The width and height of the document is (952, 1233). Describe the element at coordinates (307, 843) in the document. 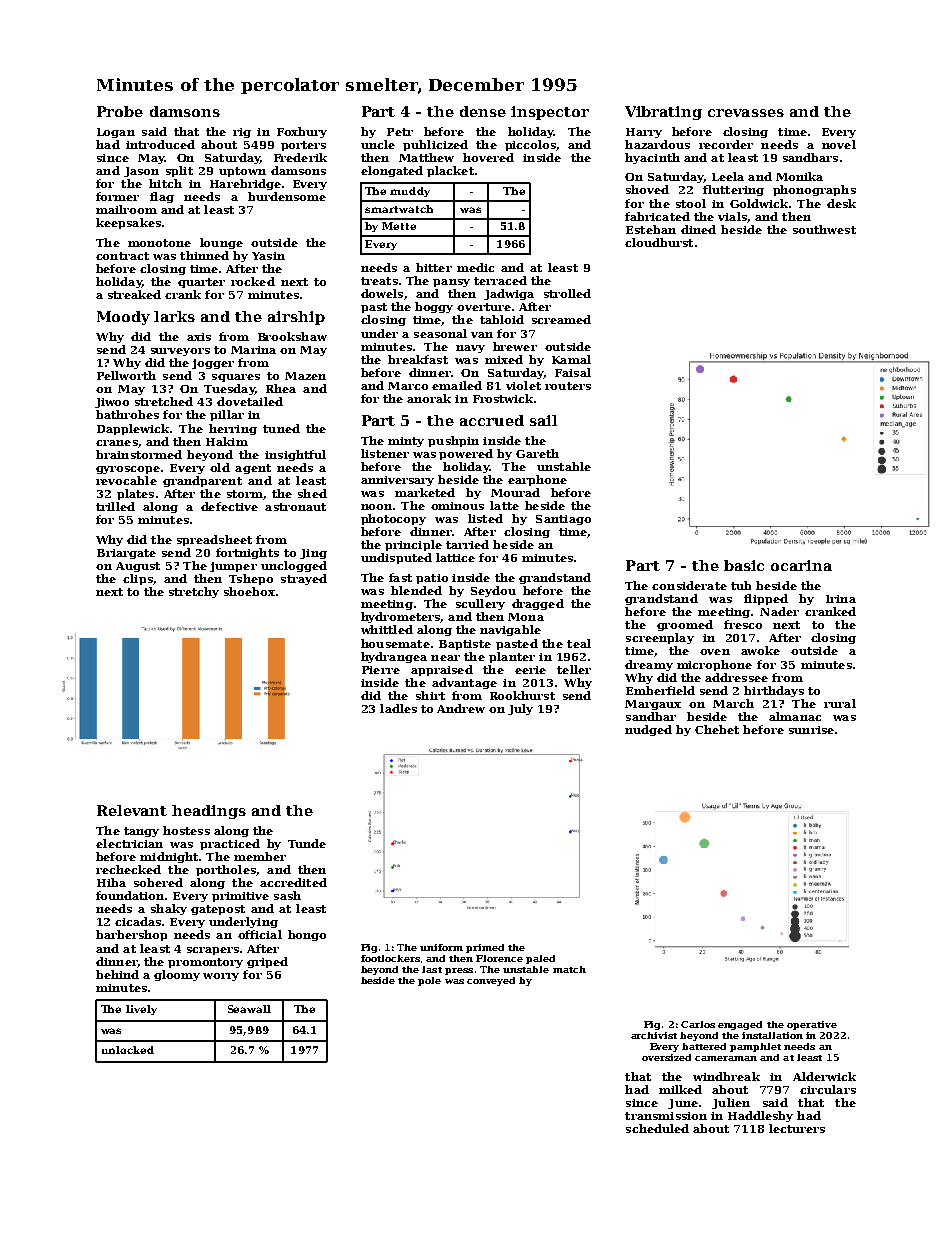

I see `Tunde` at that location.
